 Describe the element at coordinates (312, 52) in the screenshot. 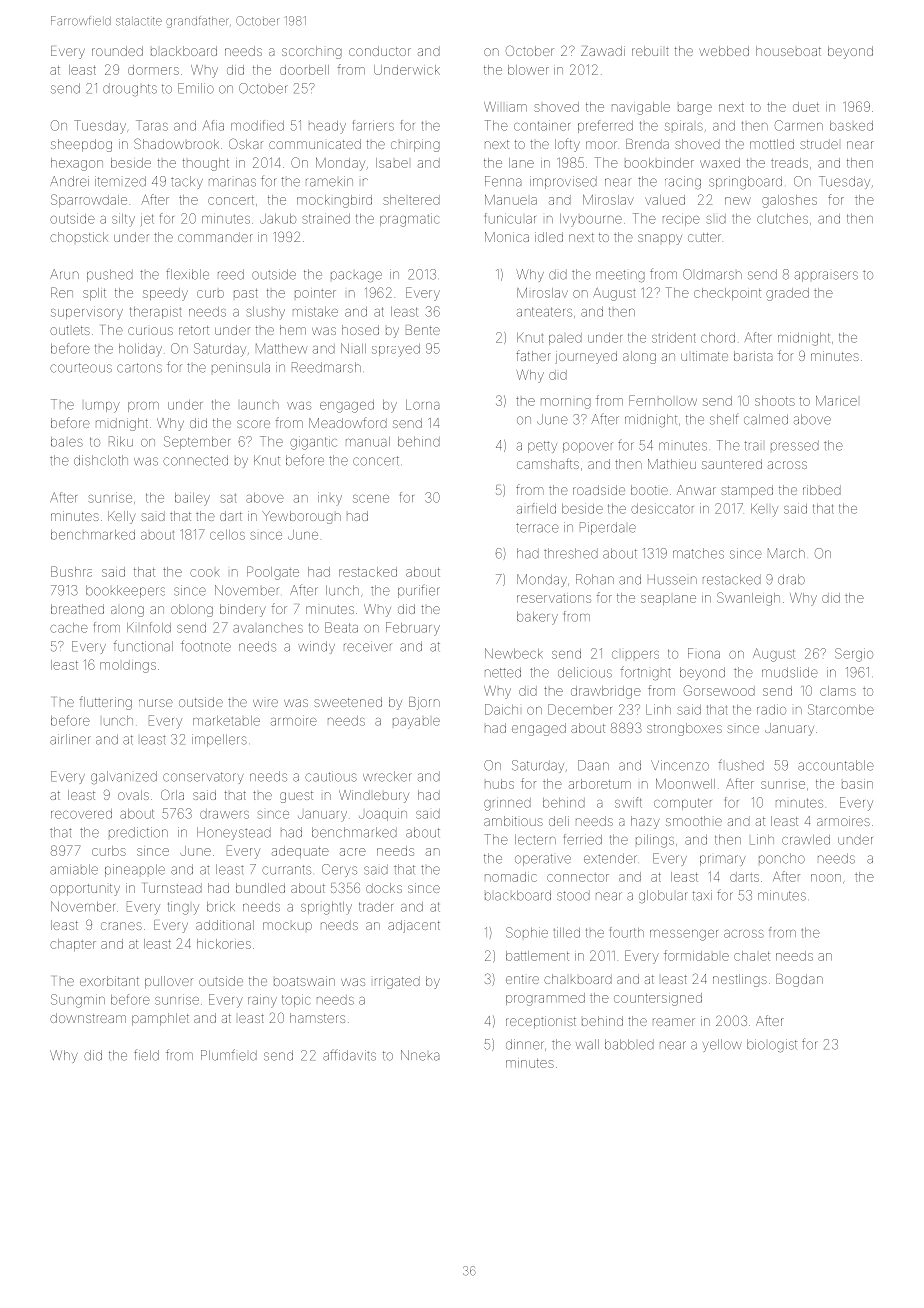

I see `scorching` at that location.
